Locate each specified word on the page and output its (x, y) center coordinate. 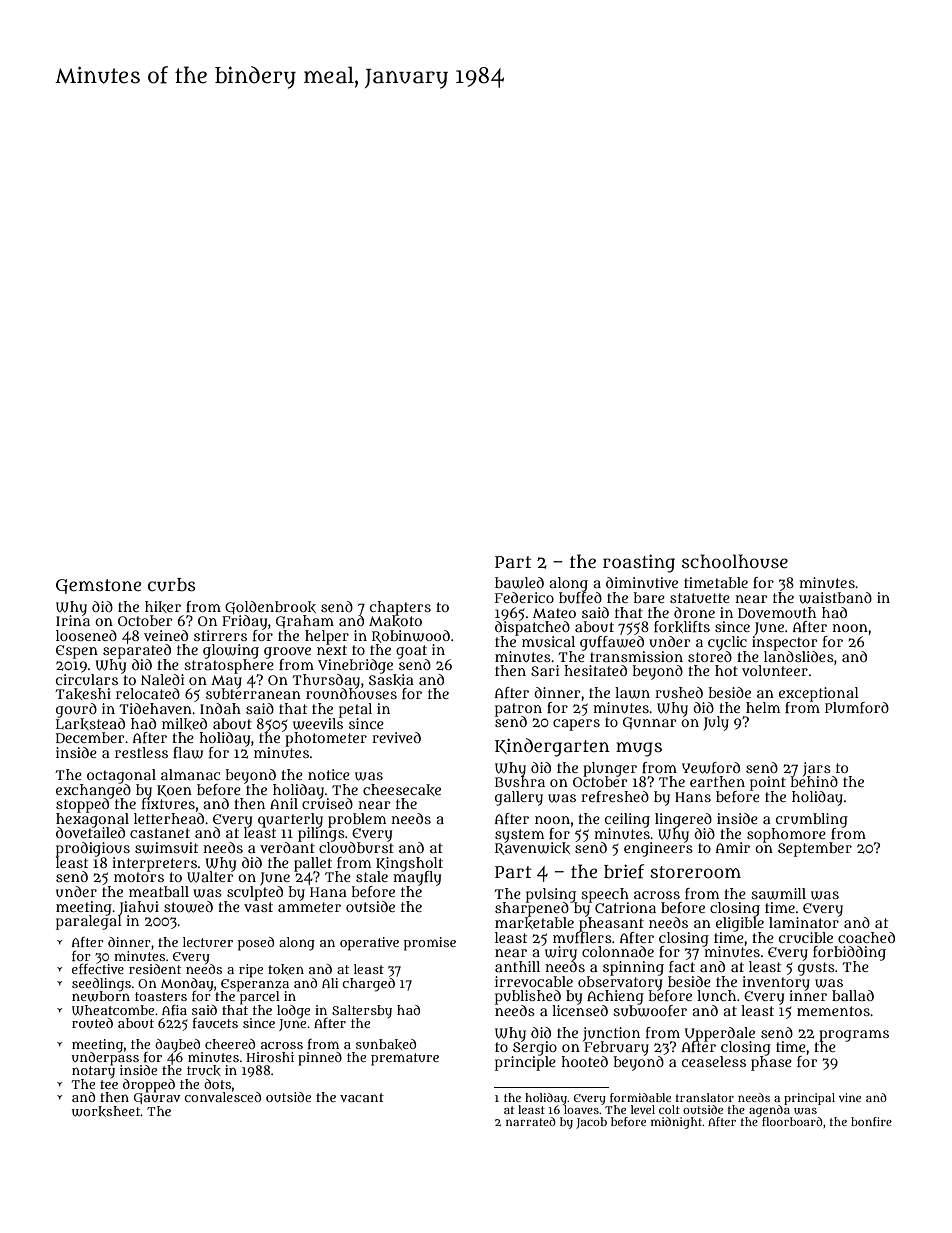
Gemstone (98, 586)
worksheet (106, 1111)
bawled (519, 583)
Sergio (535, 1048)
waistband (835, 598)
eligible (740, 924)
